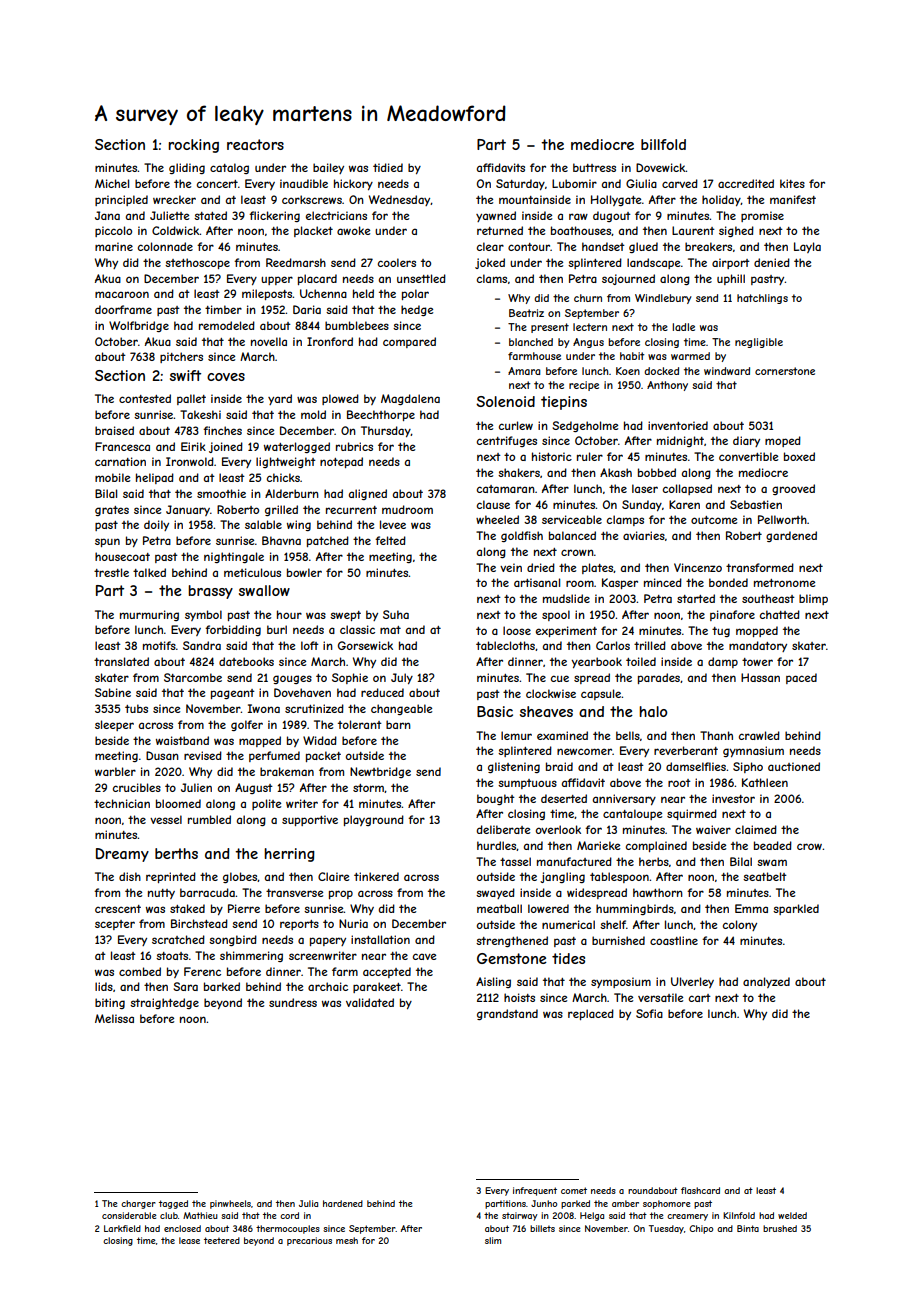  Describe the element at coordinates (393, 524) in the document. I see `levee` at that location.
